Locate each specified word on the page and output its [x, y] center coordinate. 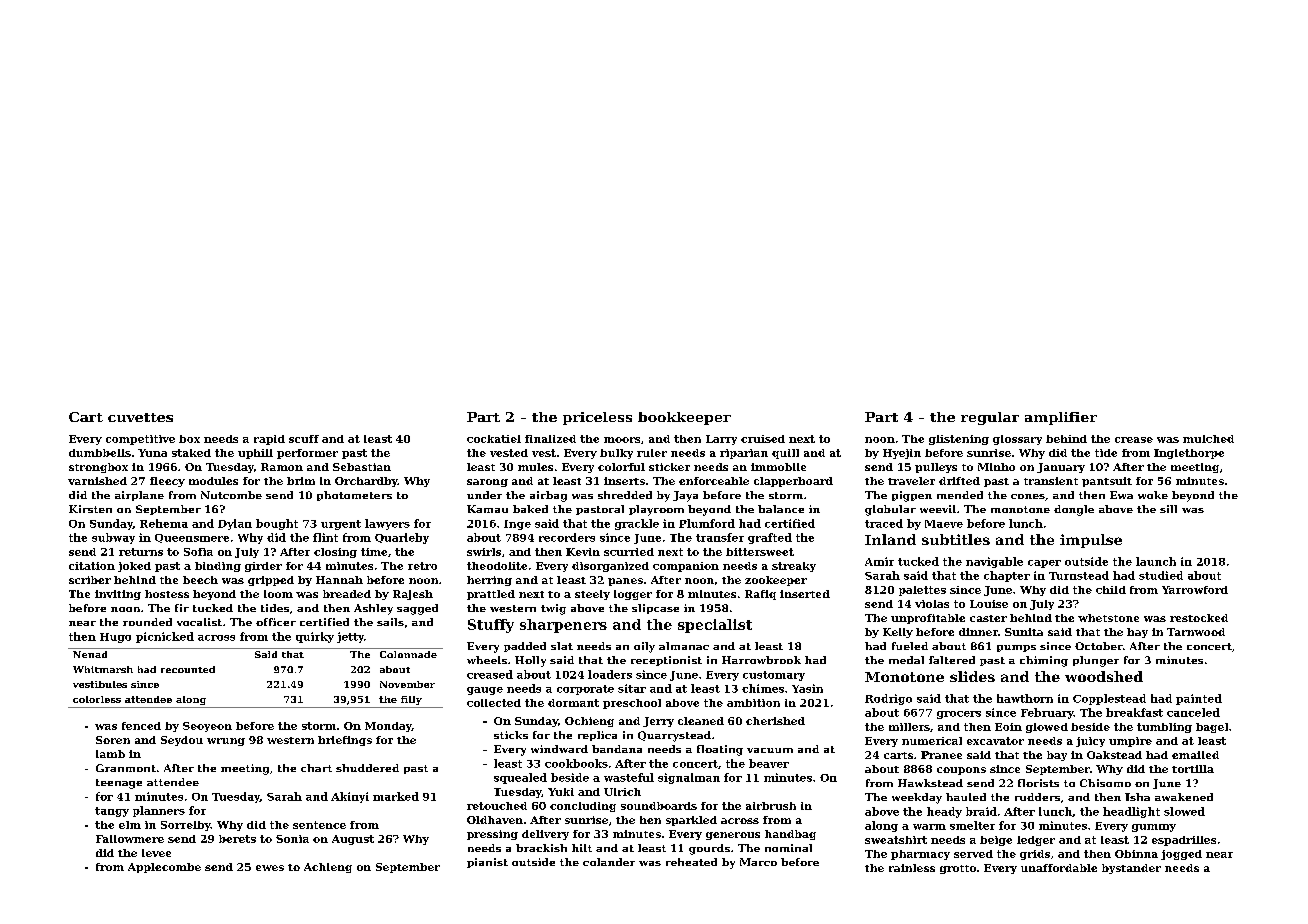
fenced [141, 726]
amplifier [1061, 418]
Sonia [292, 839]
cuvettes [140, 417]
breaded [347, 594]
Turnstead [1079, 575]
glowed [1047, 728]
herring [489, 581]
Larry [721, 440]
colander [609, 862]
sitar [632, 688]
